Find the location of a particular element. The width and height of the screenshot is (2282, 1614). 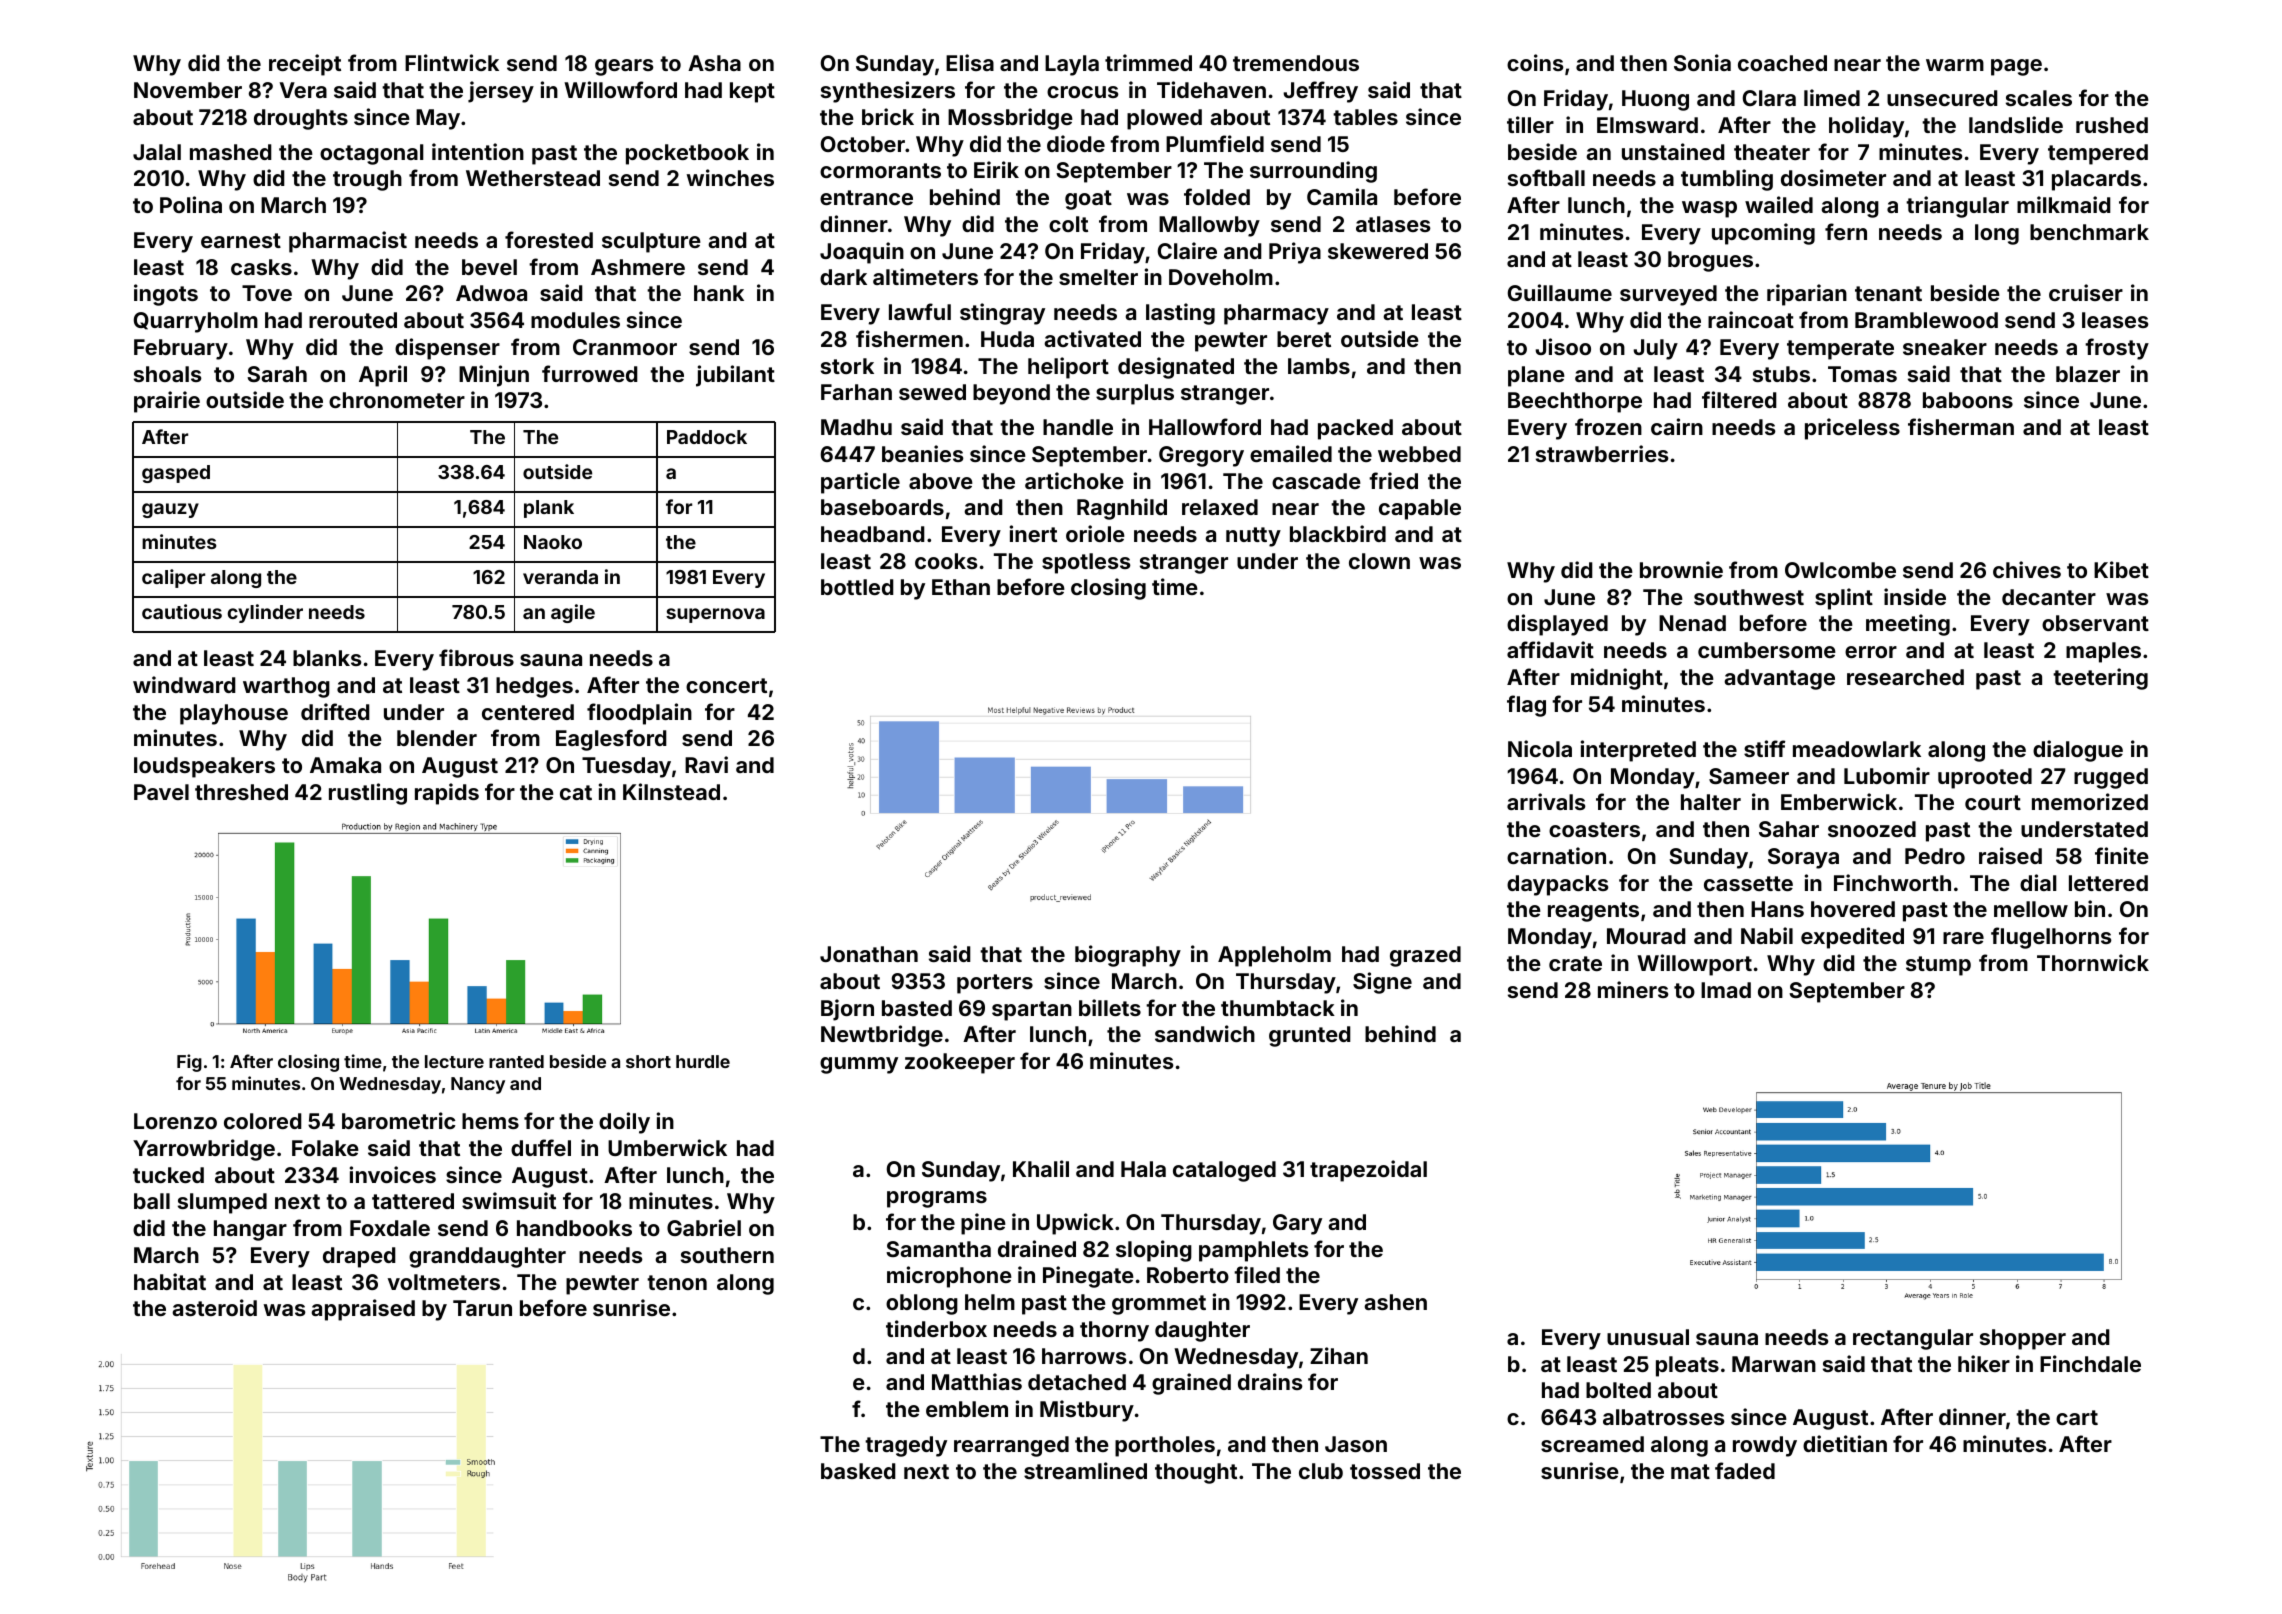

shopper is located at coordinates (2023, 1339).
